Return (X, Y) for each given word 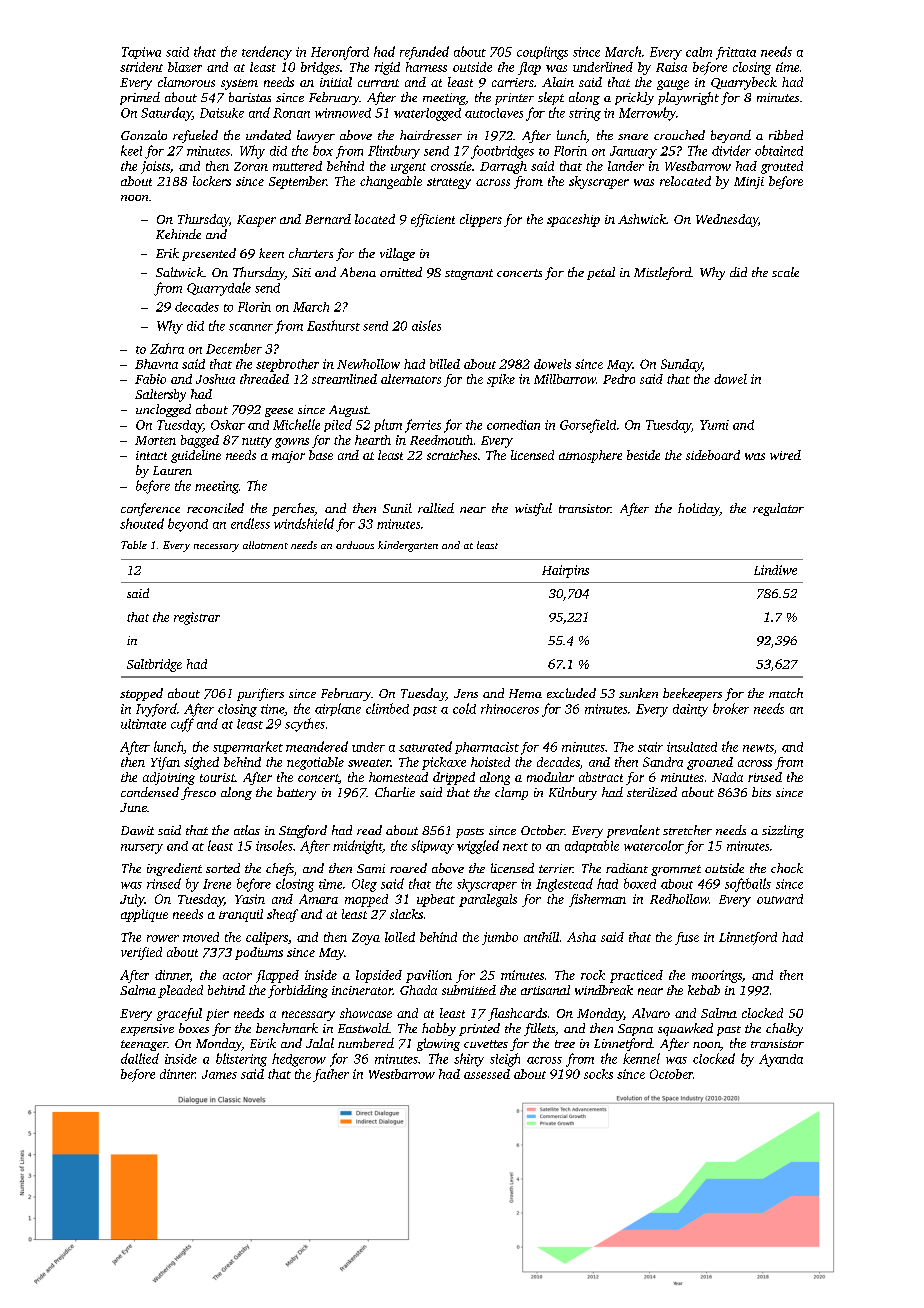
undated (268, 135)
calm (699, 52)
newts (758, 748)
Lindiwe (775, 570)
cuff (182, 725)
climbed (387, 708)
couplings (542, 53)
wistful (533, 509)
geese (279, 412)
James (219, 1074)
